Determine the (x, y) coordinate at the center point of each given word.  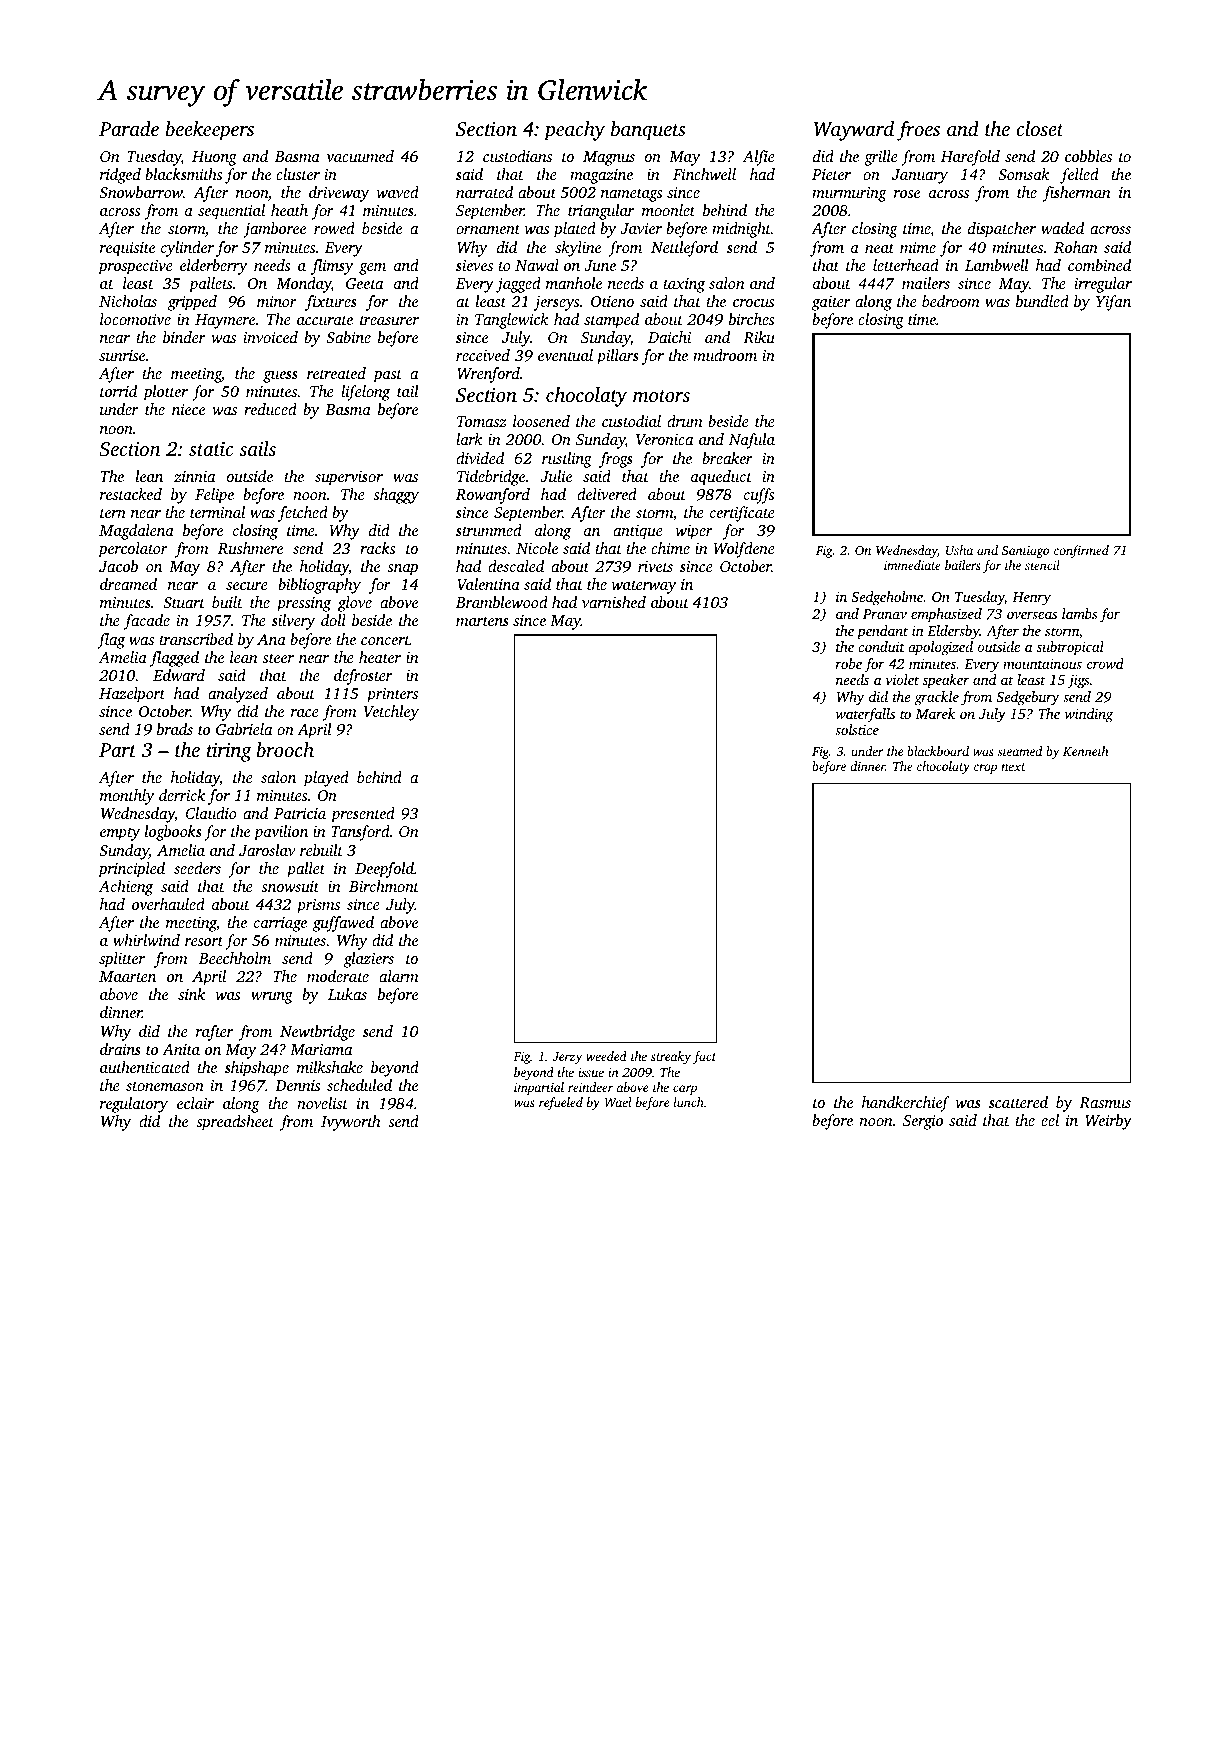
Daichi (669, 337)
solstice (857, 729)
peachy (574, 131)
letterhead (906, 265)
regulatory (134, 1105)
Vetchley (391, 713)
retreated (336, 373)
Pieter (831, 174)
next (1013, 767)
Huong (214, 158)
